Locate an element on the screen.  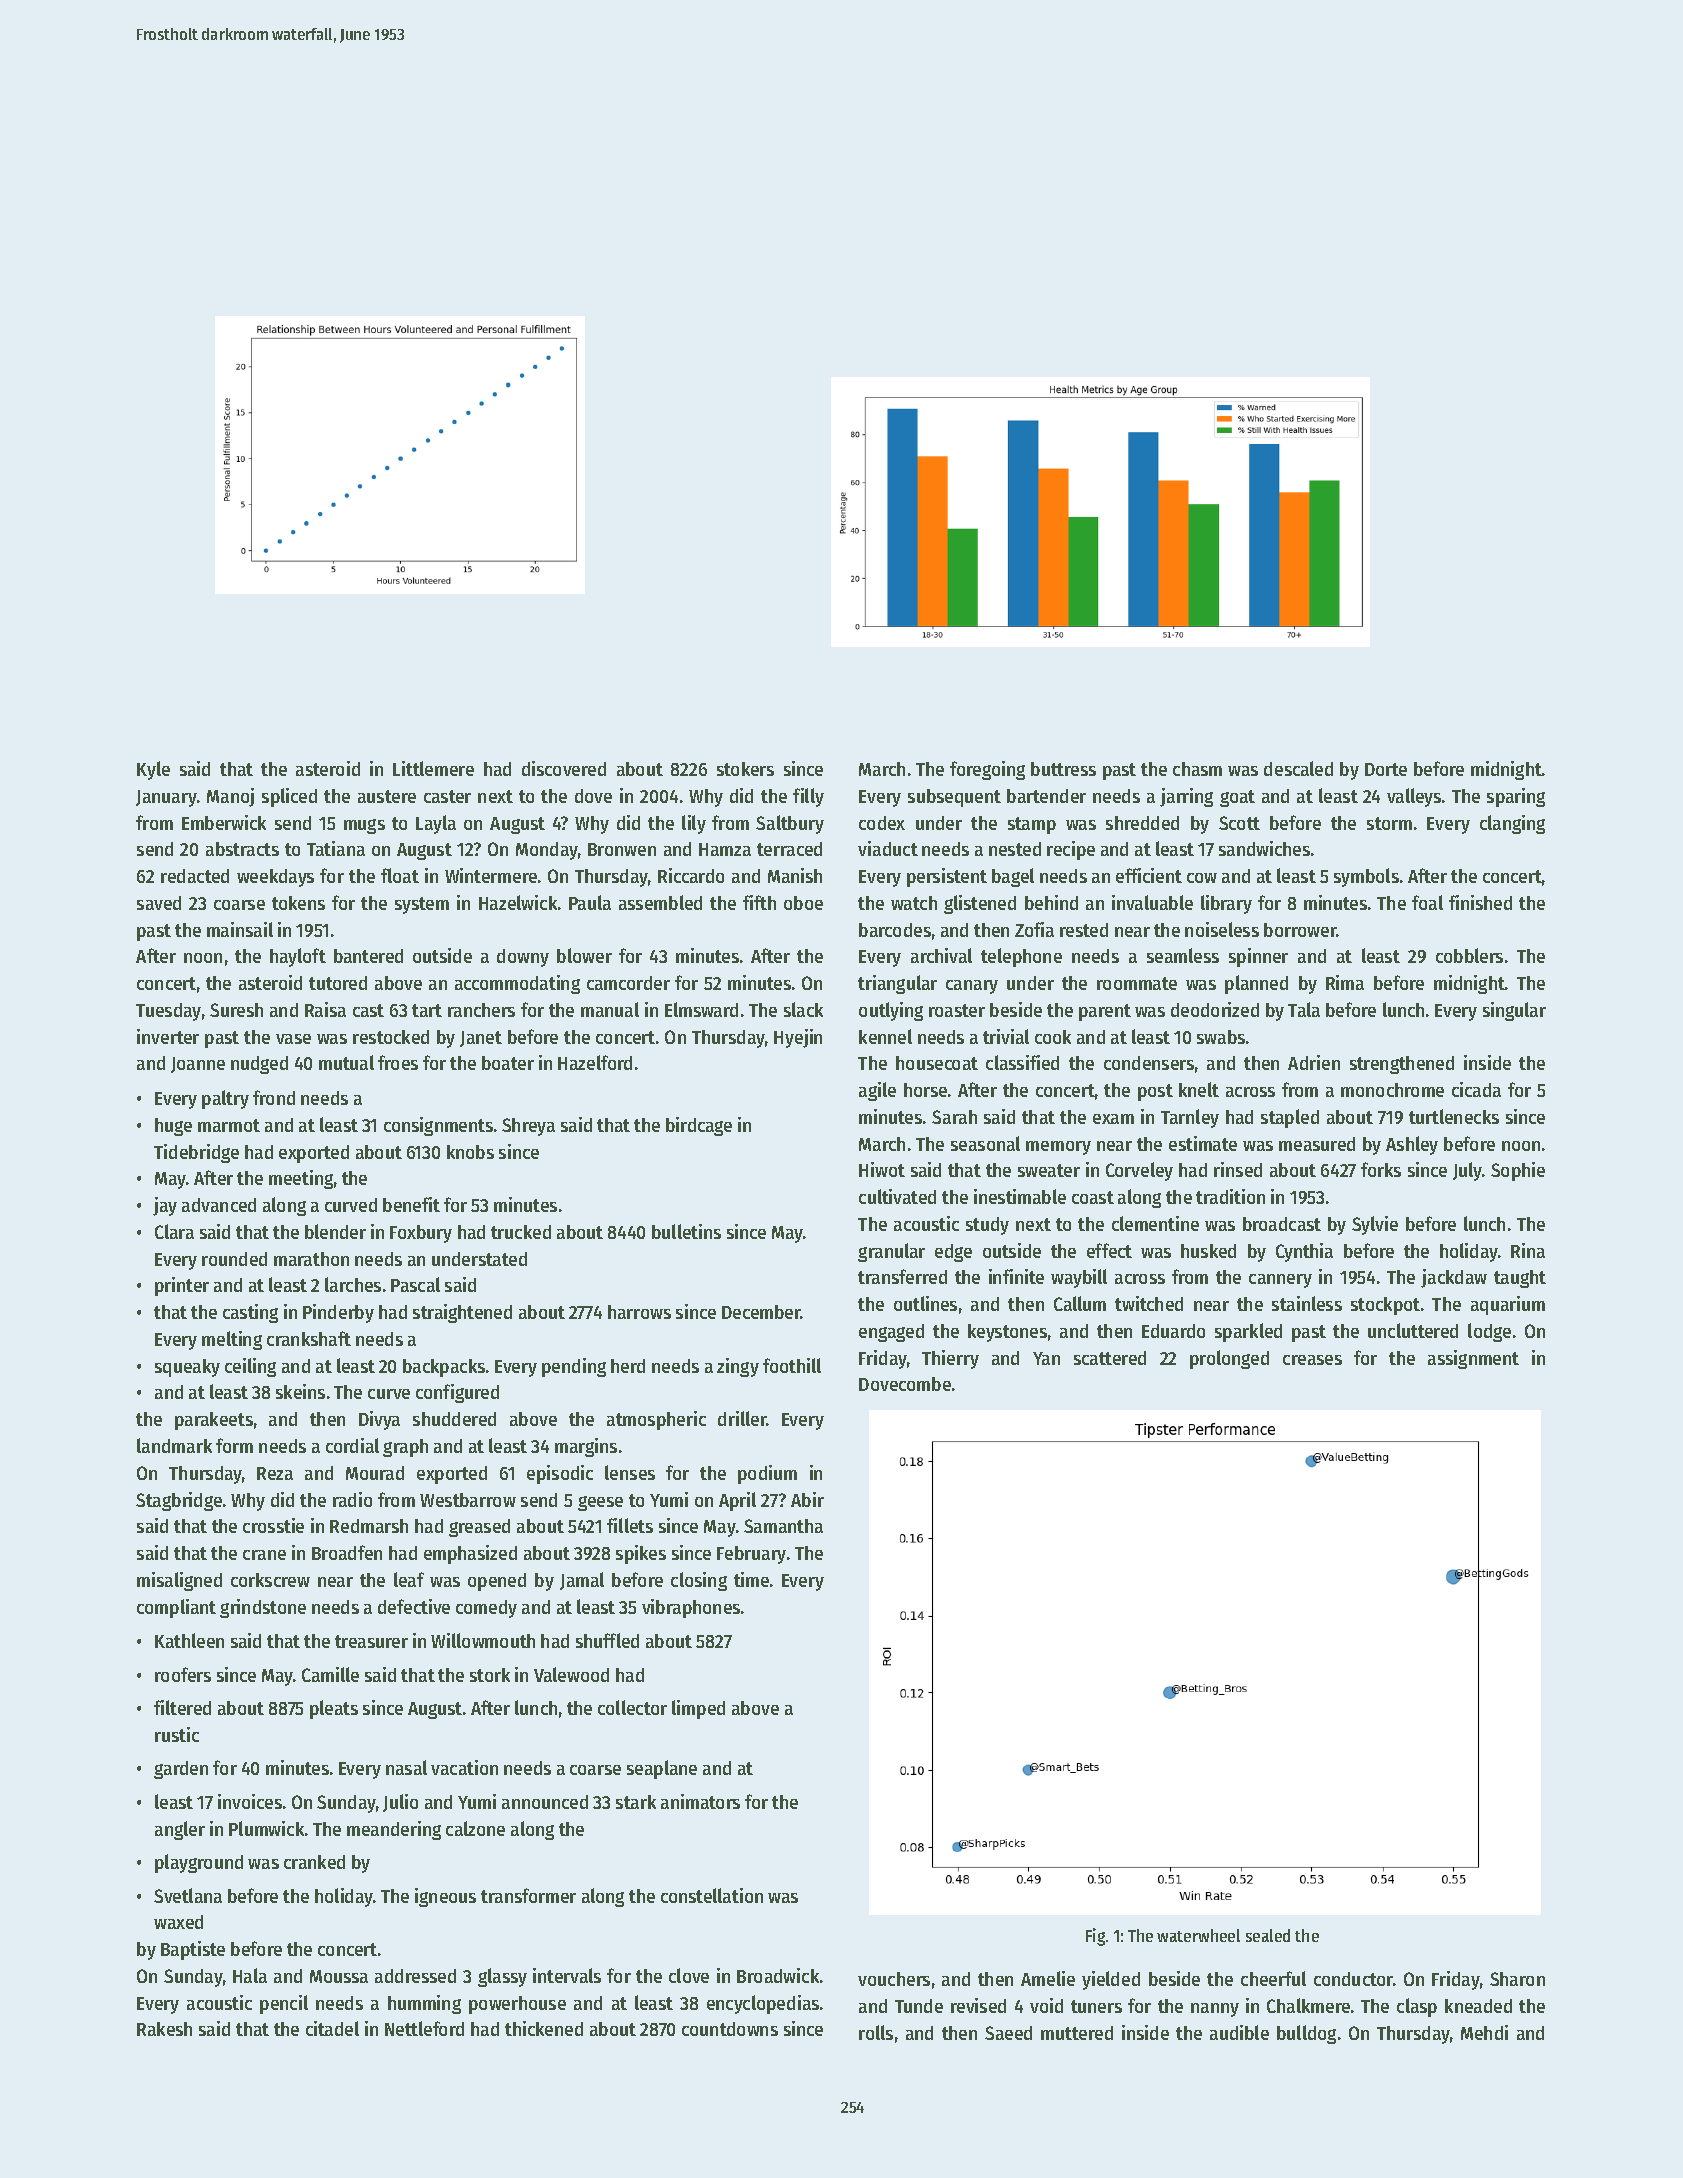
sealed is located at coordinates (1268, 1935).
